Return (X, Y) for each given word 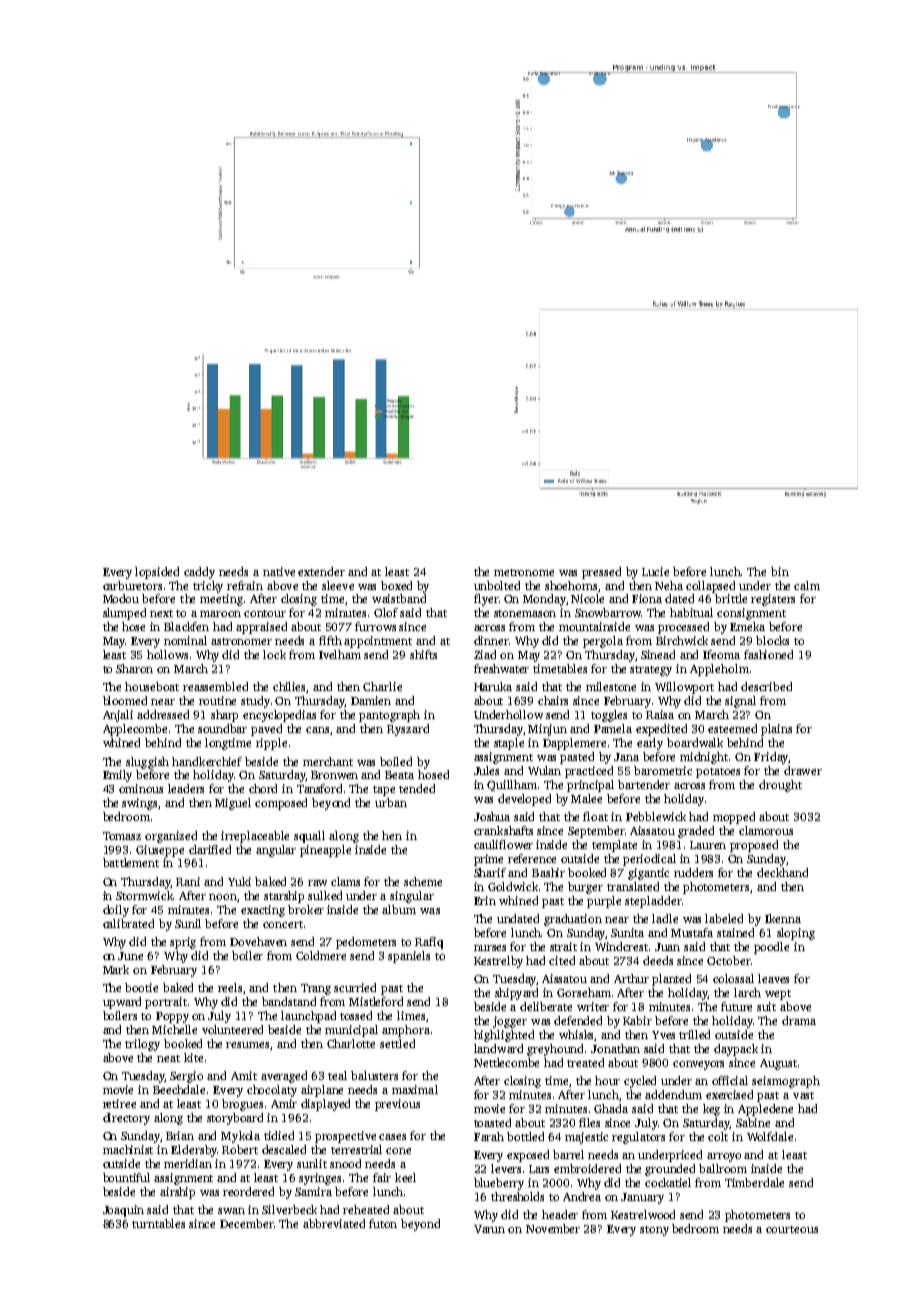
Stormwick (144, 895)
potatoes (718, 773)
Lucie (655, 571)
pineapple (325, 851)
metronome (524, 572)
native (279, 571)
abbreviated (334, 1223)
